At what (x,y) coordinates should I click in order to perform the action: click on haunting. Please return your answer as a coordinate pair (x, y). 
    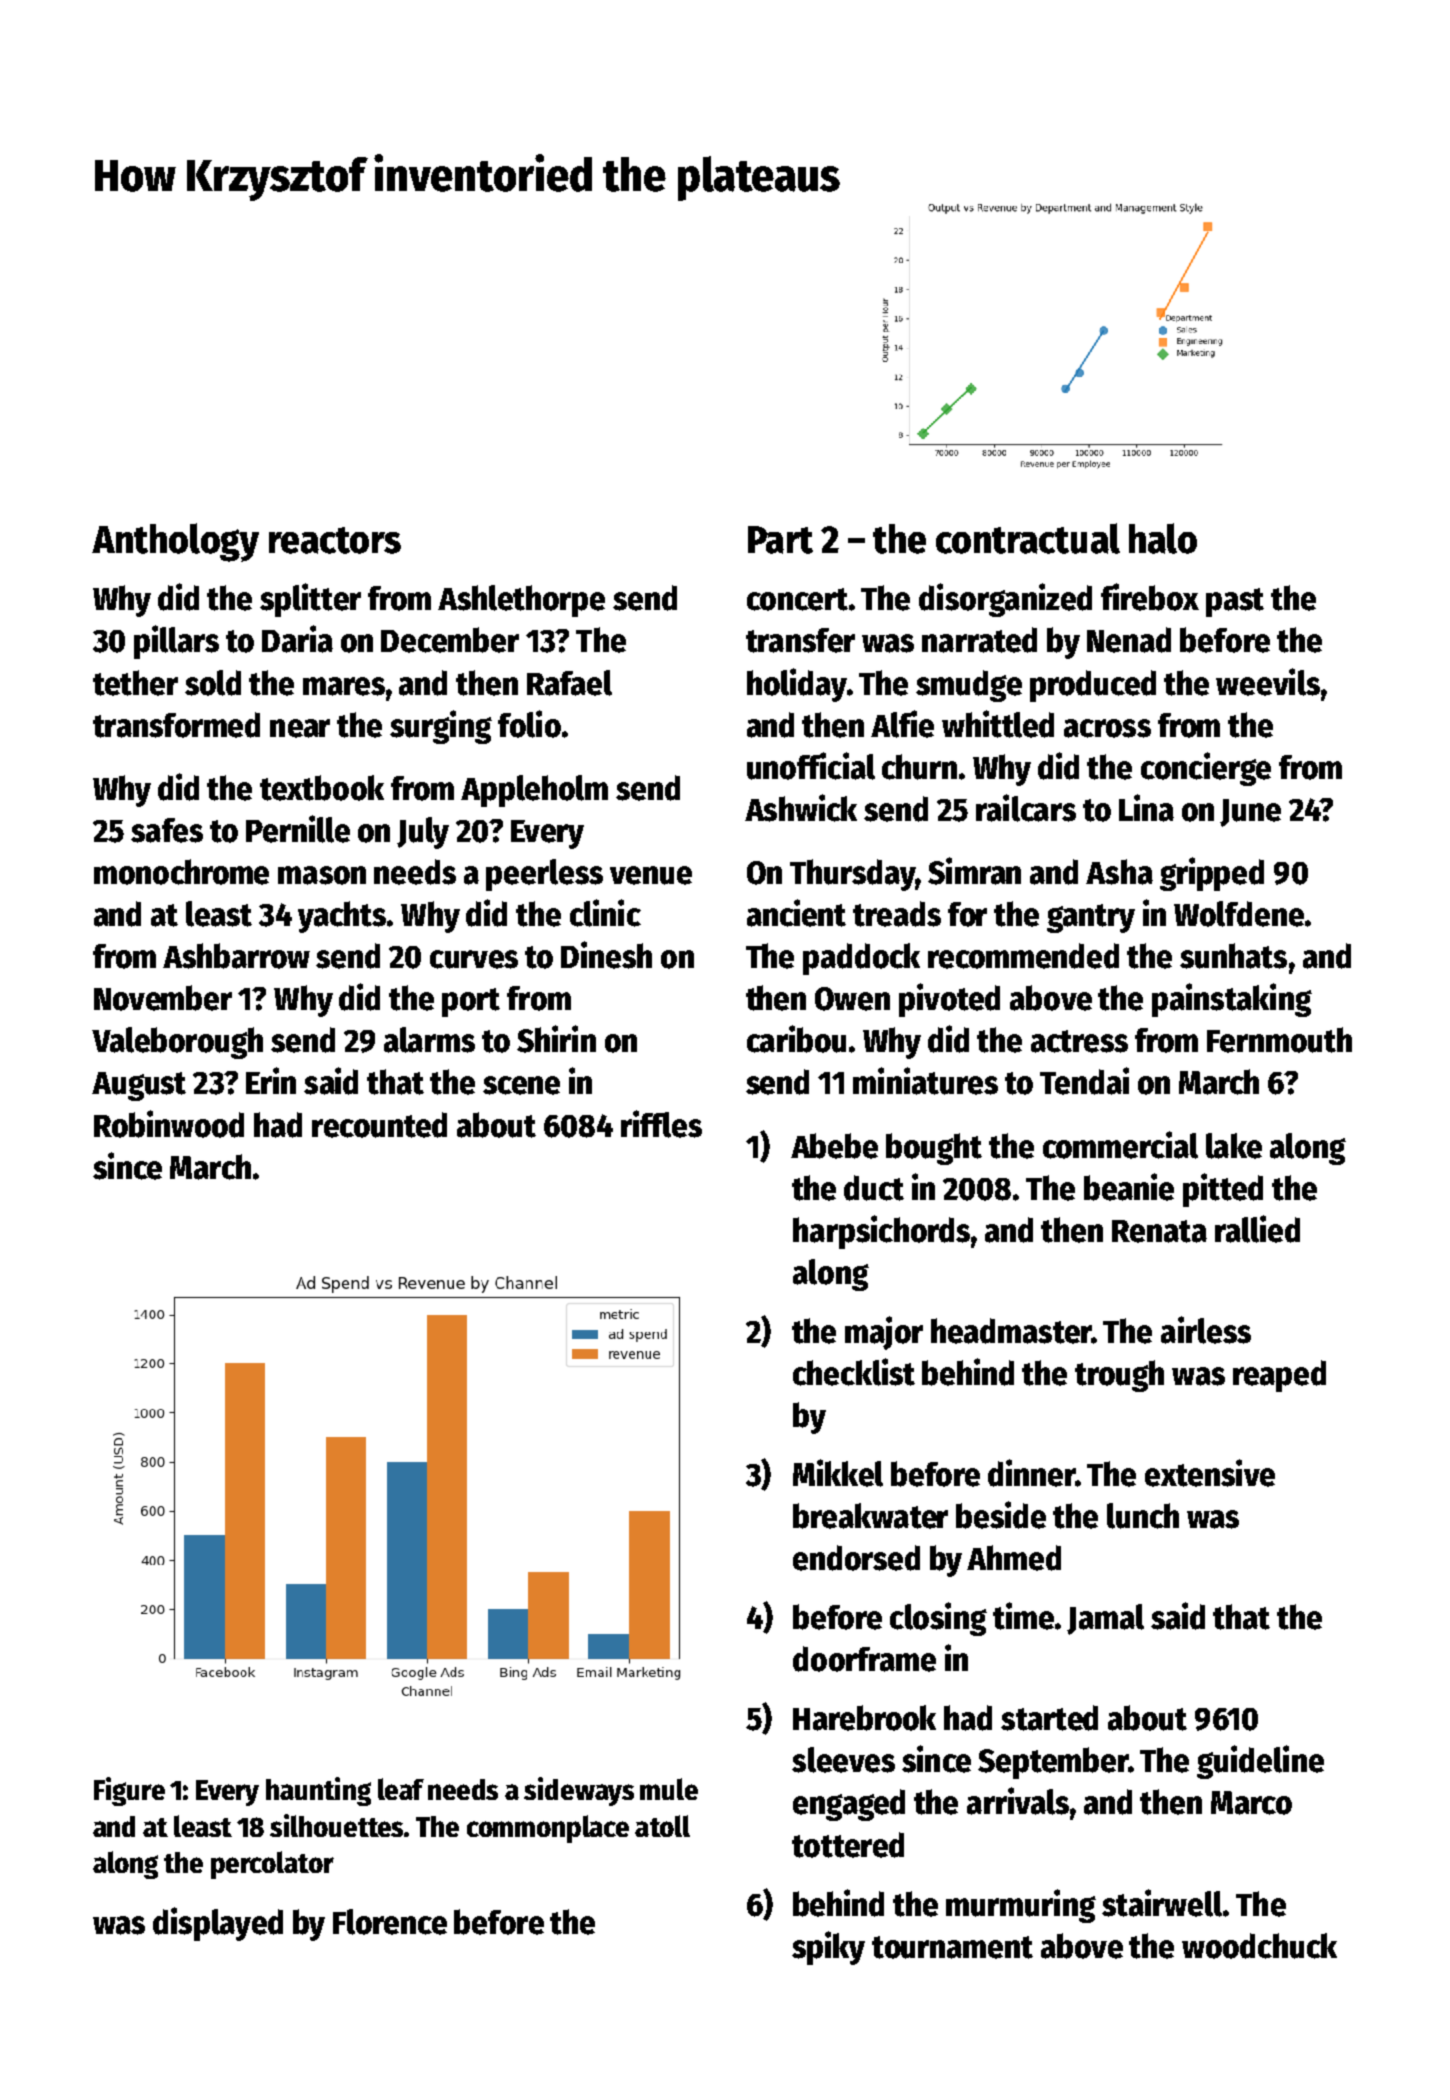
    Looking at the image, I should click on (318, 1791).
